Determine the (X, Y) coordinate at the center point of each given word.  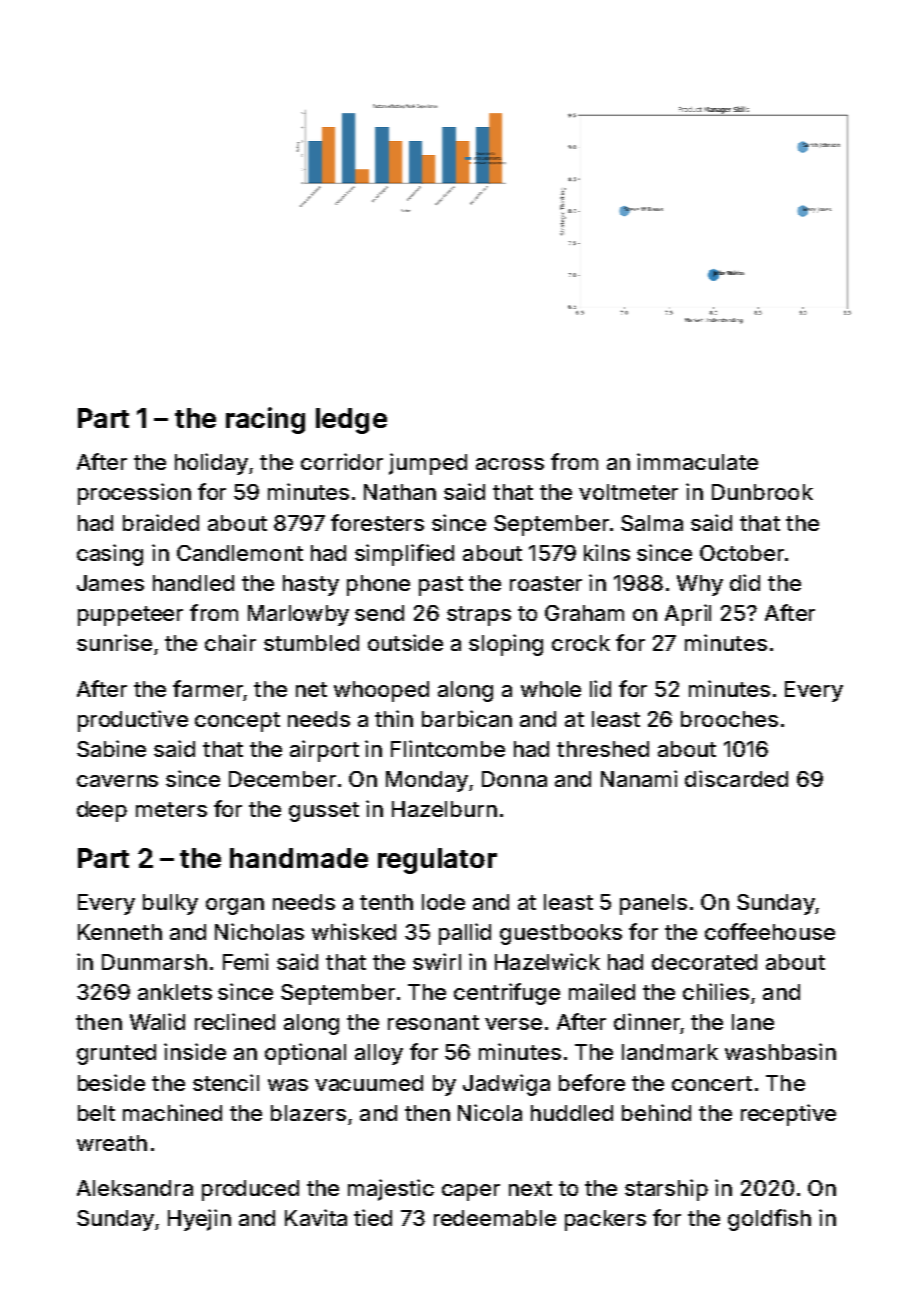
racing (265, 420)
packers (605, 1220)
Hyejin (199, 1220)
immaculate (697, 461)
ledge (351, 421)
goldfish (769, 1220)
